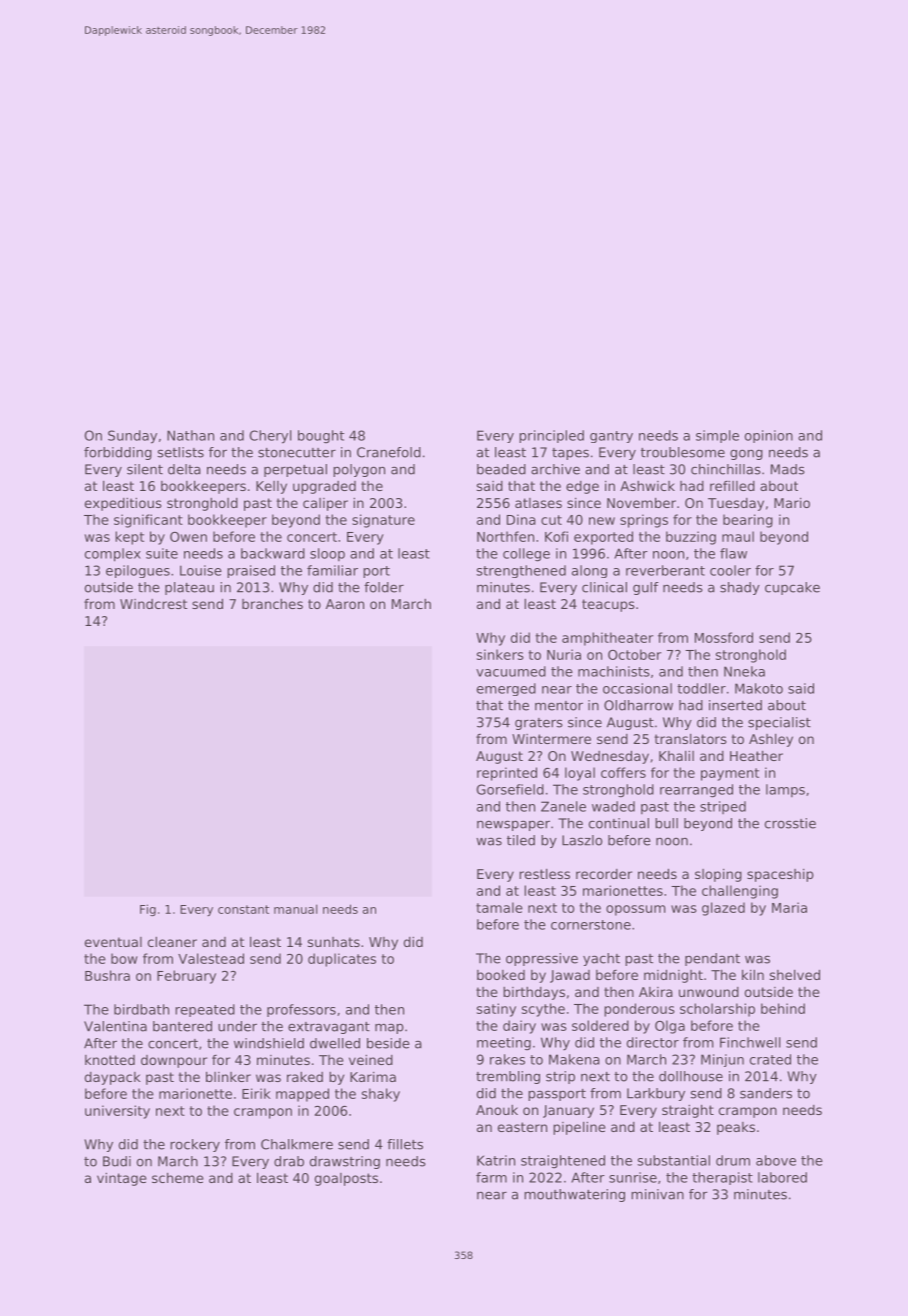  Describe the element at coordinates (501, 975) in the image. I see `booked` at that location.
